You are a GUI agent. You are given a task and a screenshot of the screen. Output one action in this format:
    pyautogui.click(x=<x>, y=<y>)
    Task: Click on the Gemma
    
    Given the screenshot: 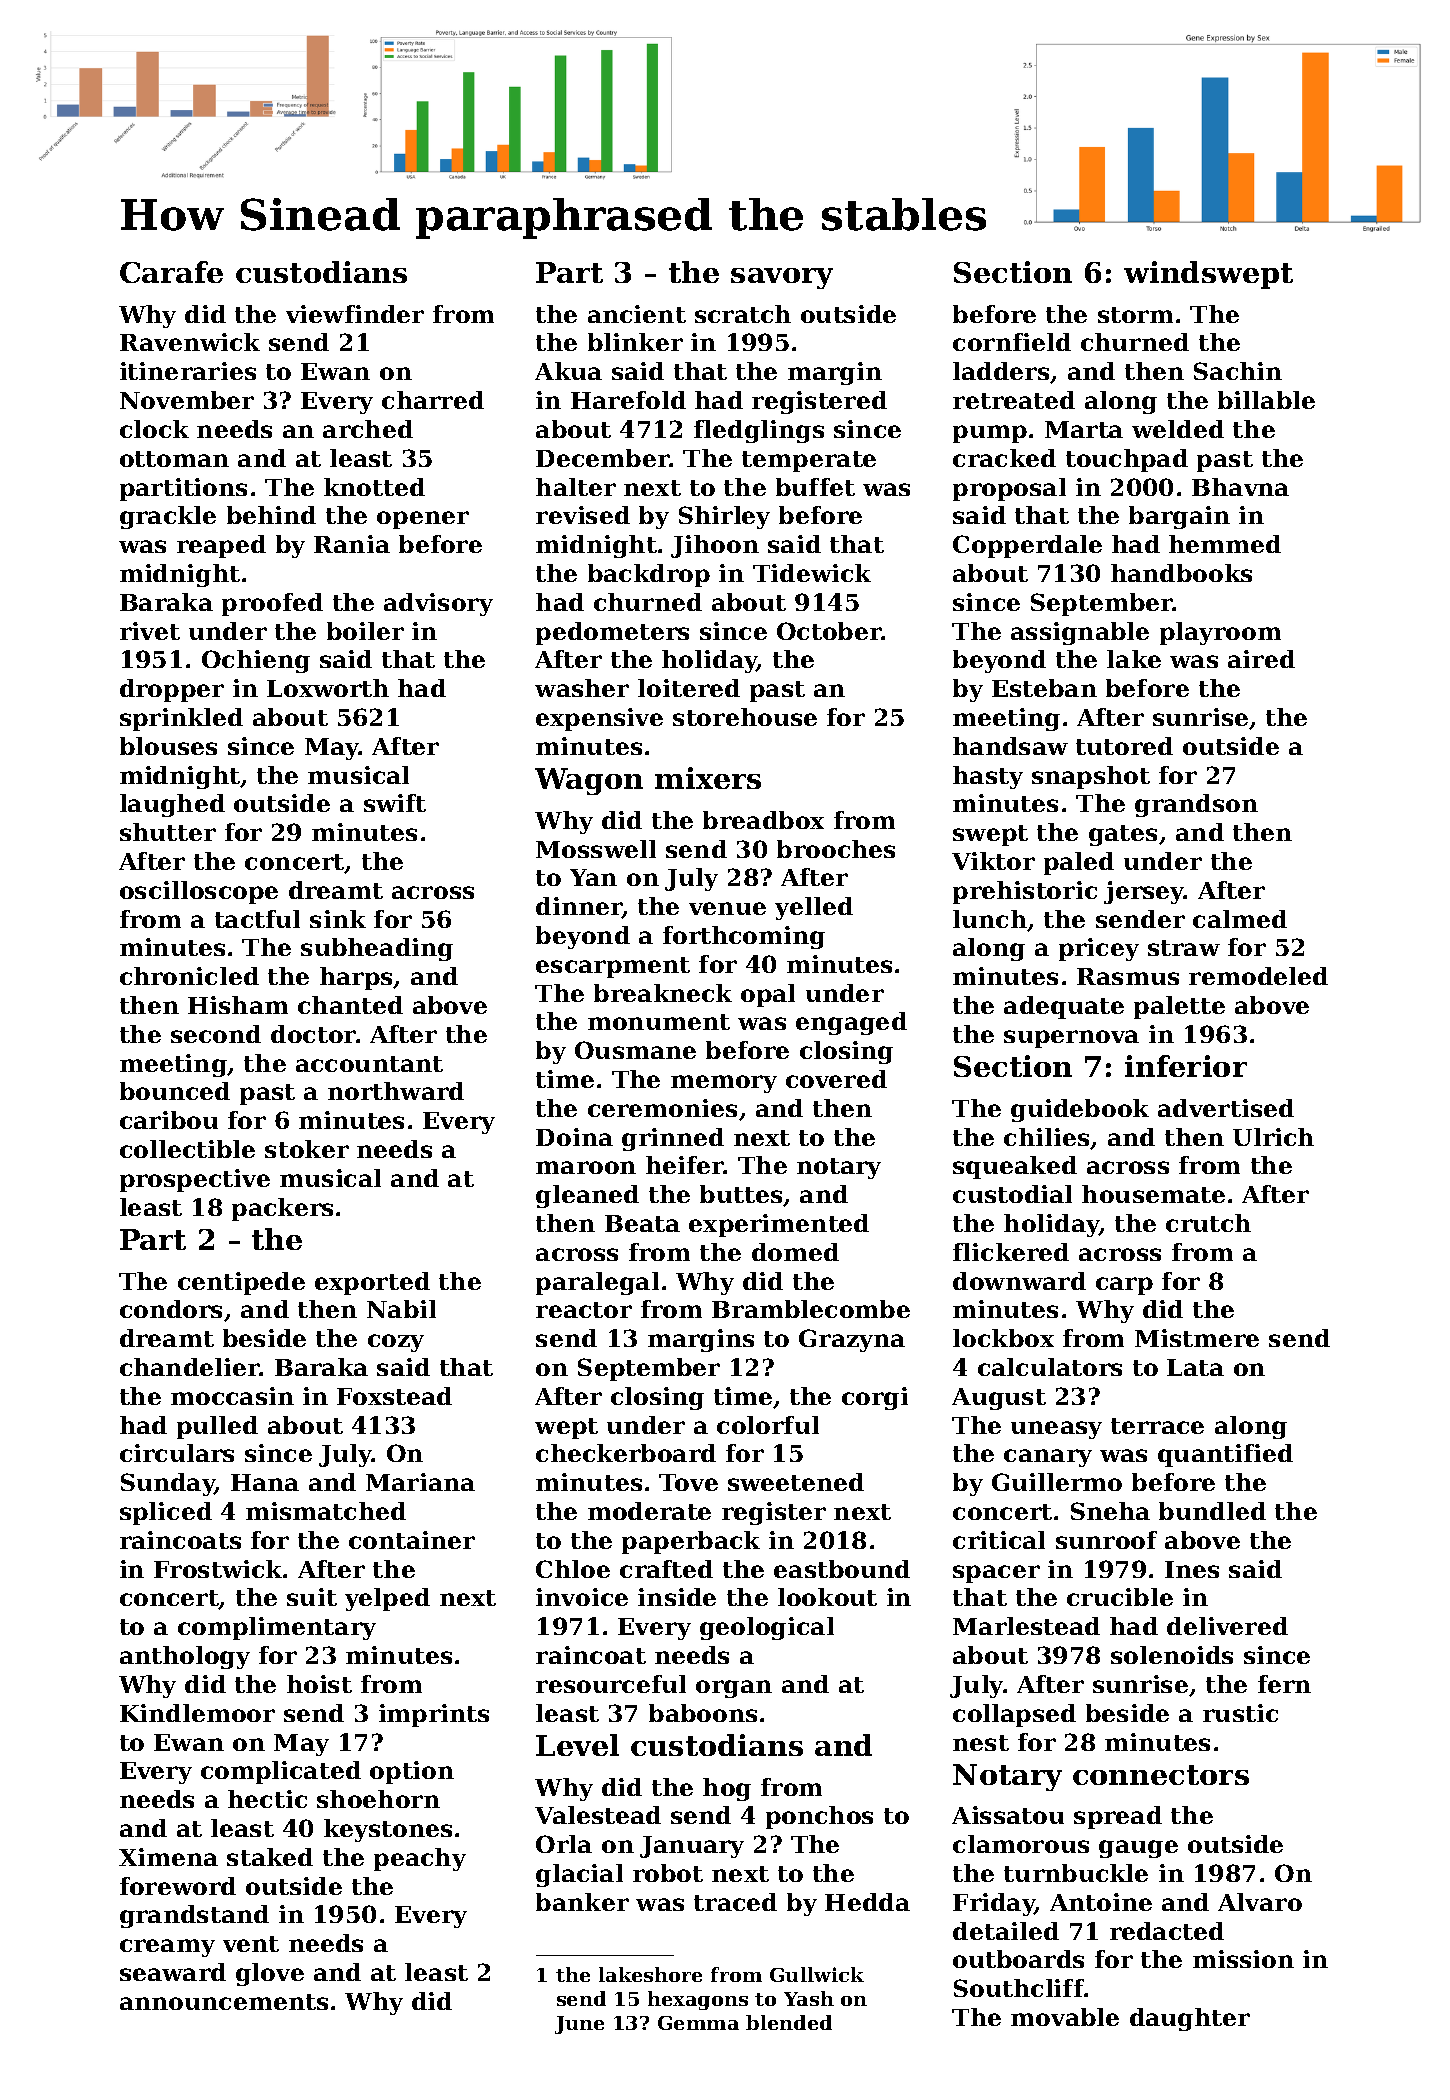 What is the action you would take?
    pyautogui.click(x=698, y=2023)
